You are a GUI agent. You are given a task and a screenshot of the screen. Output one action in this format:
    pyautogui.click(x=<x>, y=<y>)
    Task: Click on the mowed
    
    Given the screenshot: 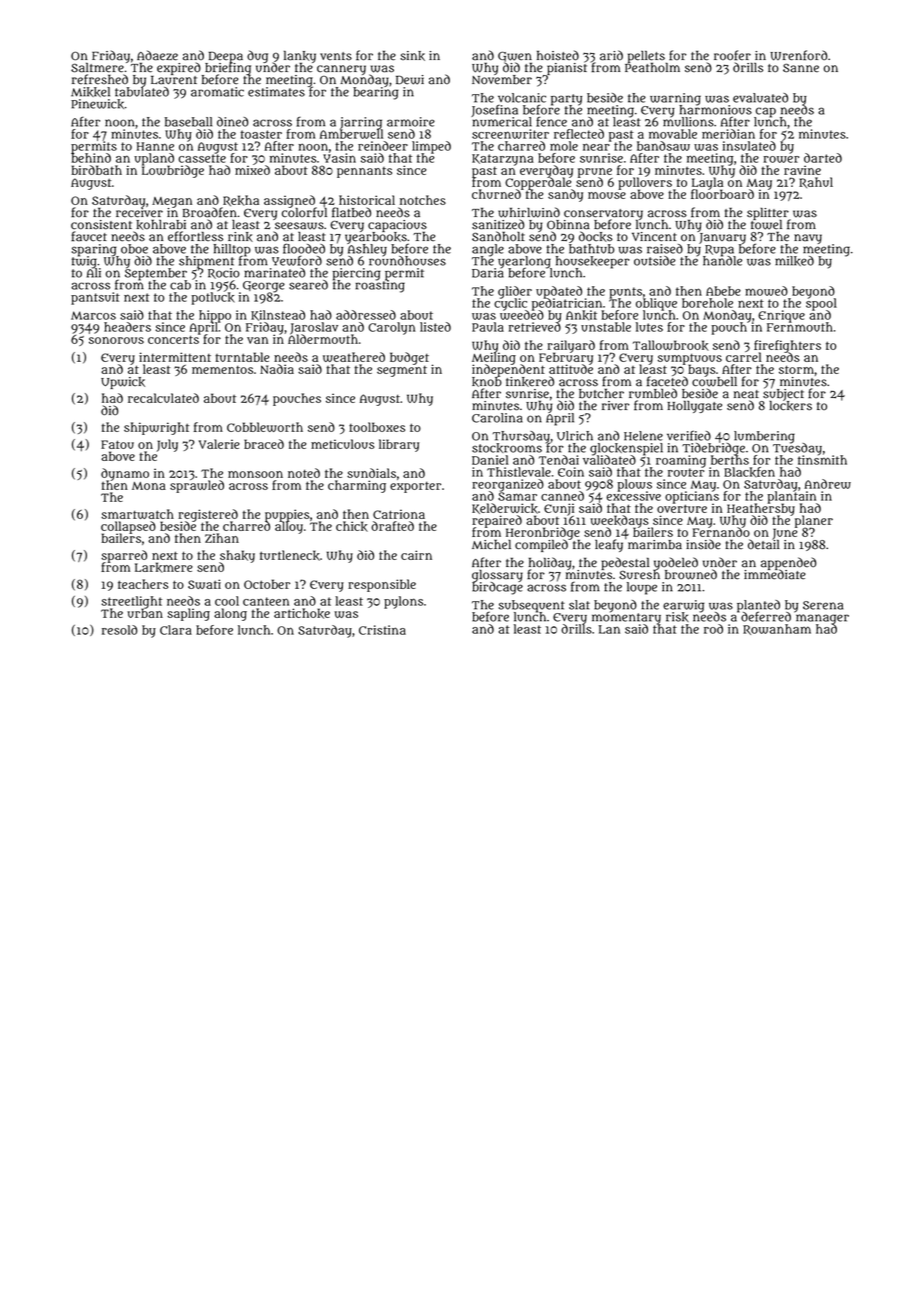 What is the action you would take?
    pyautogui.click(x=766, y=291)
